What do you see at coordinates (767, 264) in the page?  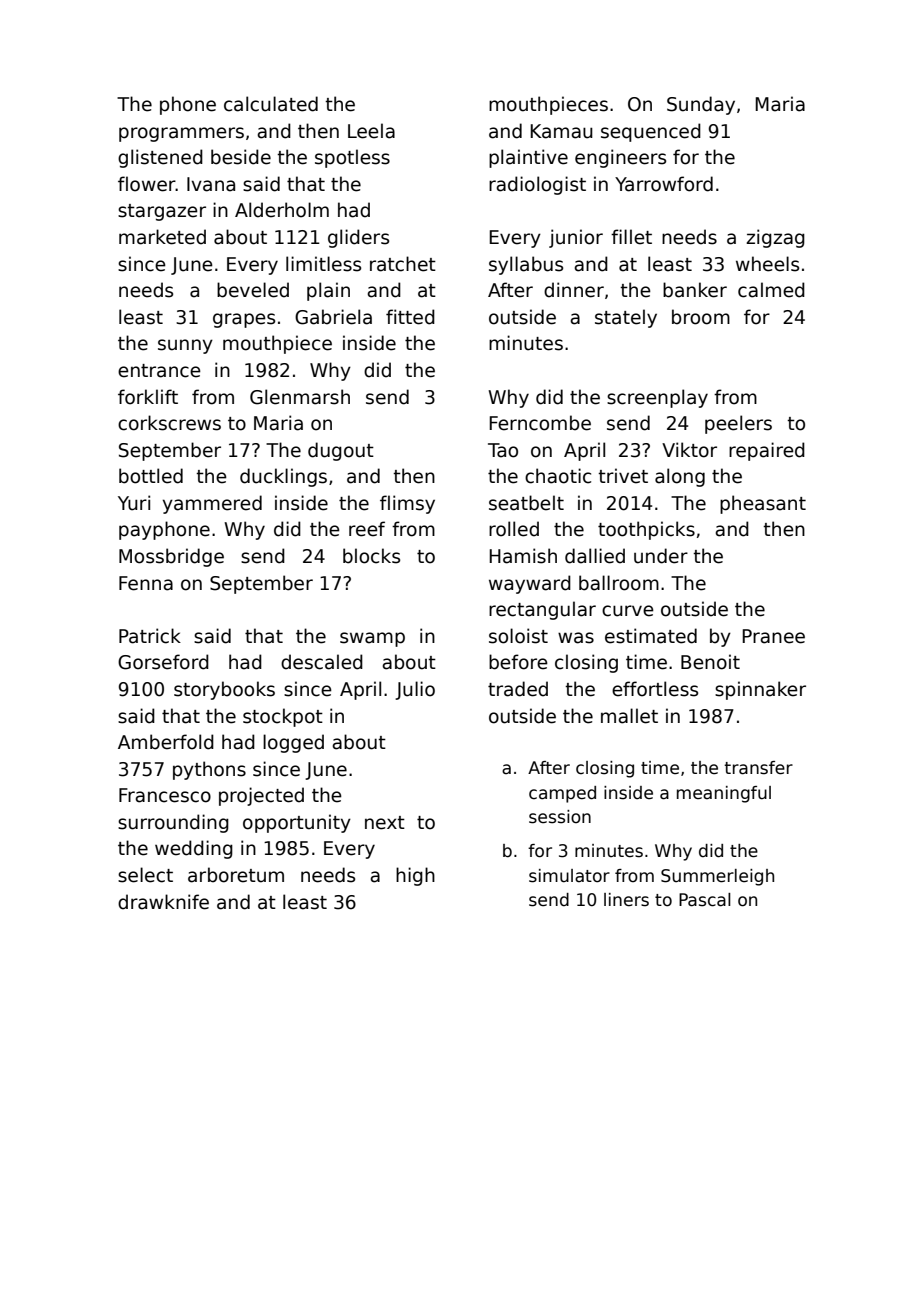 I see `wheels` at bounding box center [767, 264].
